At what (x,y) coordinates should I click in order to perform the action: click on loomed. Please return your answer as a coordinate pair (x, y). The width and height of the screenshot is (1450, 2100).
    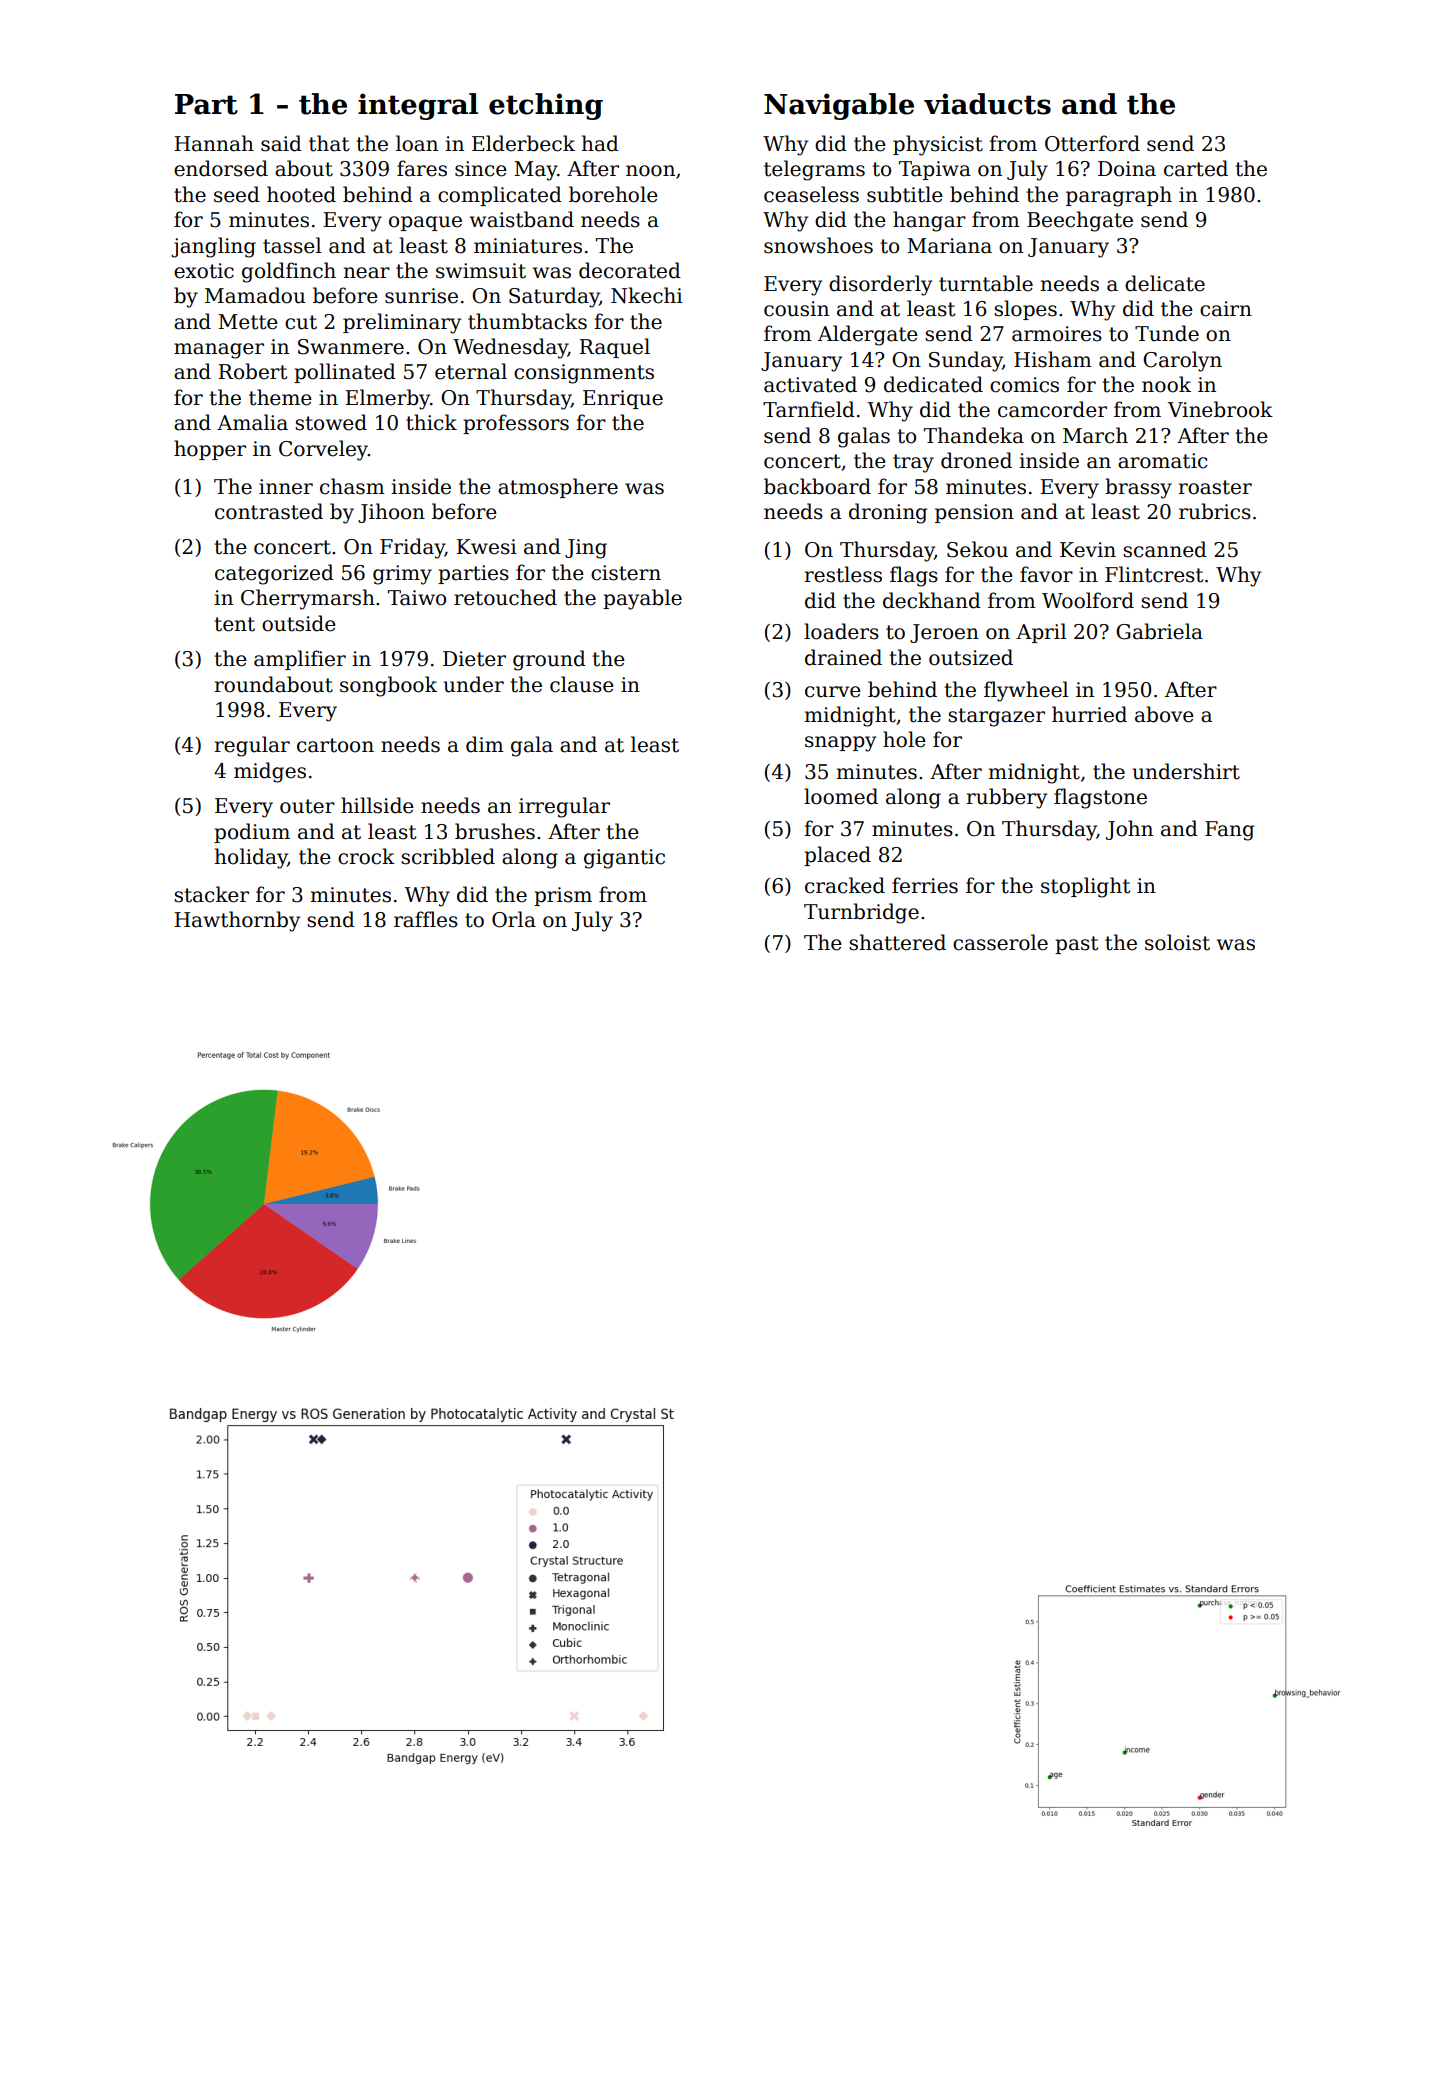
    Looking at the image, I should click on (841, 796).
